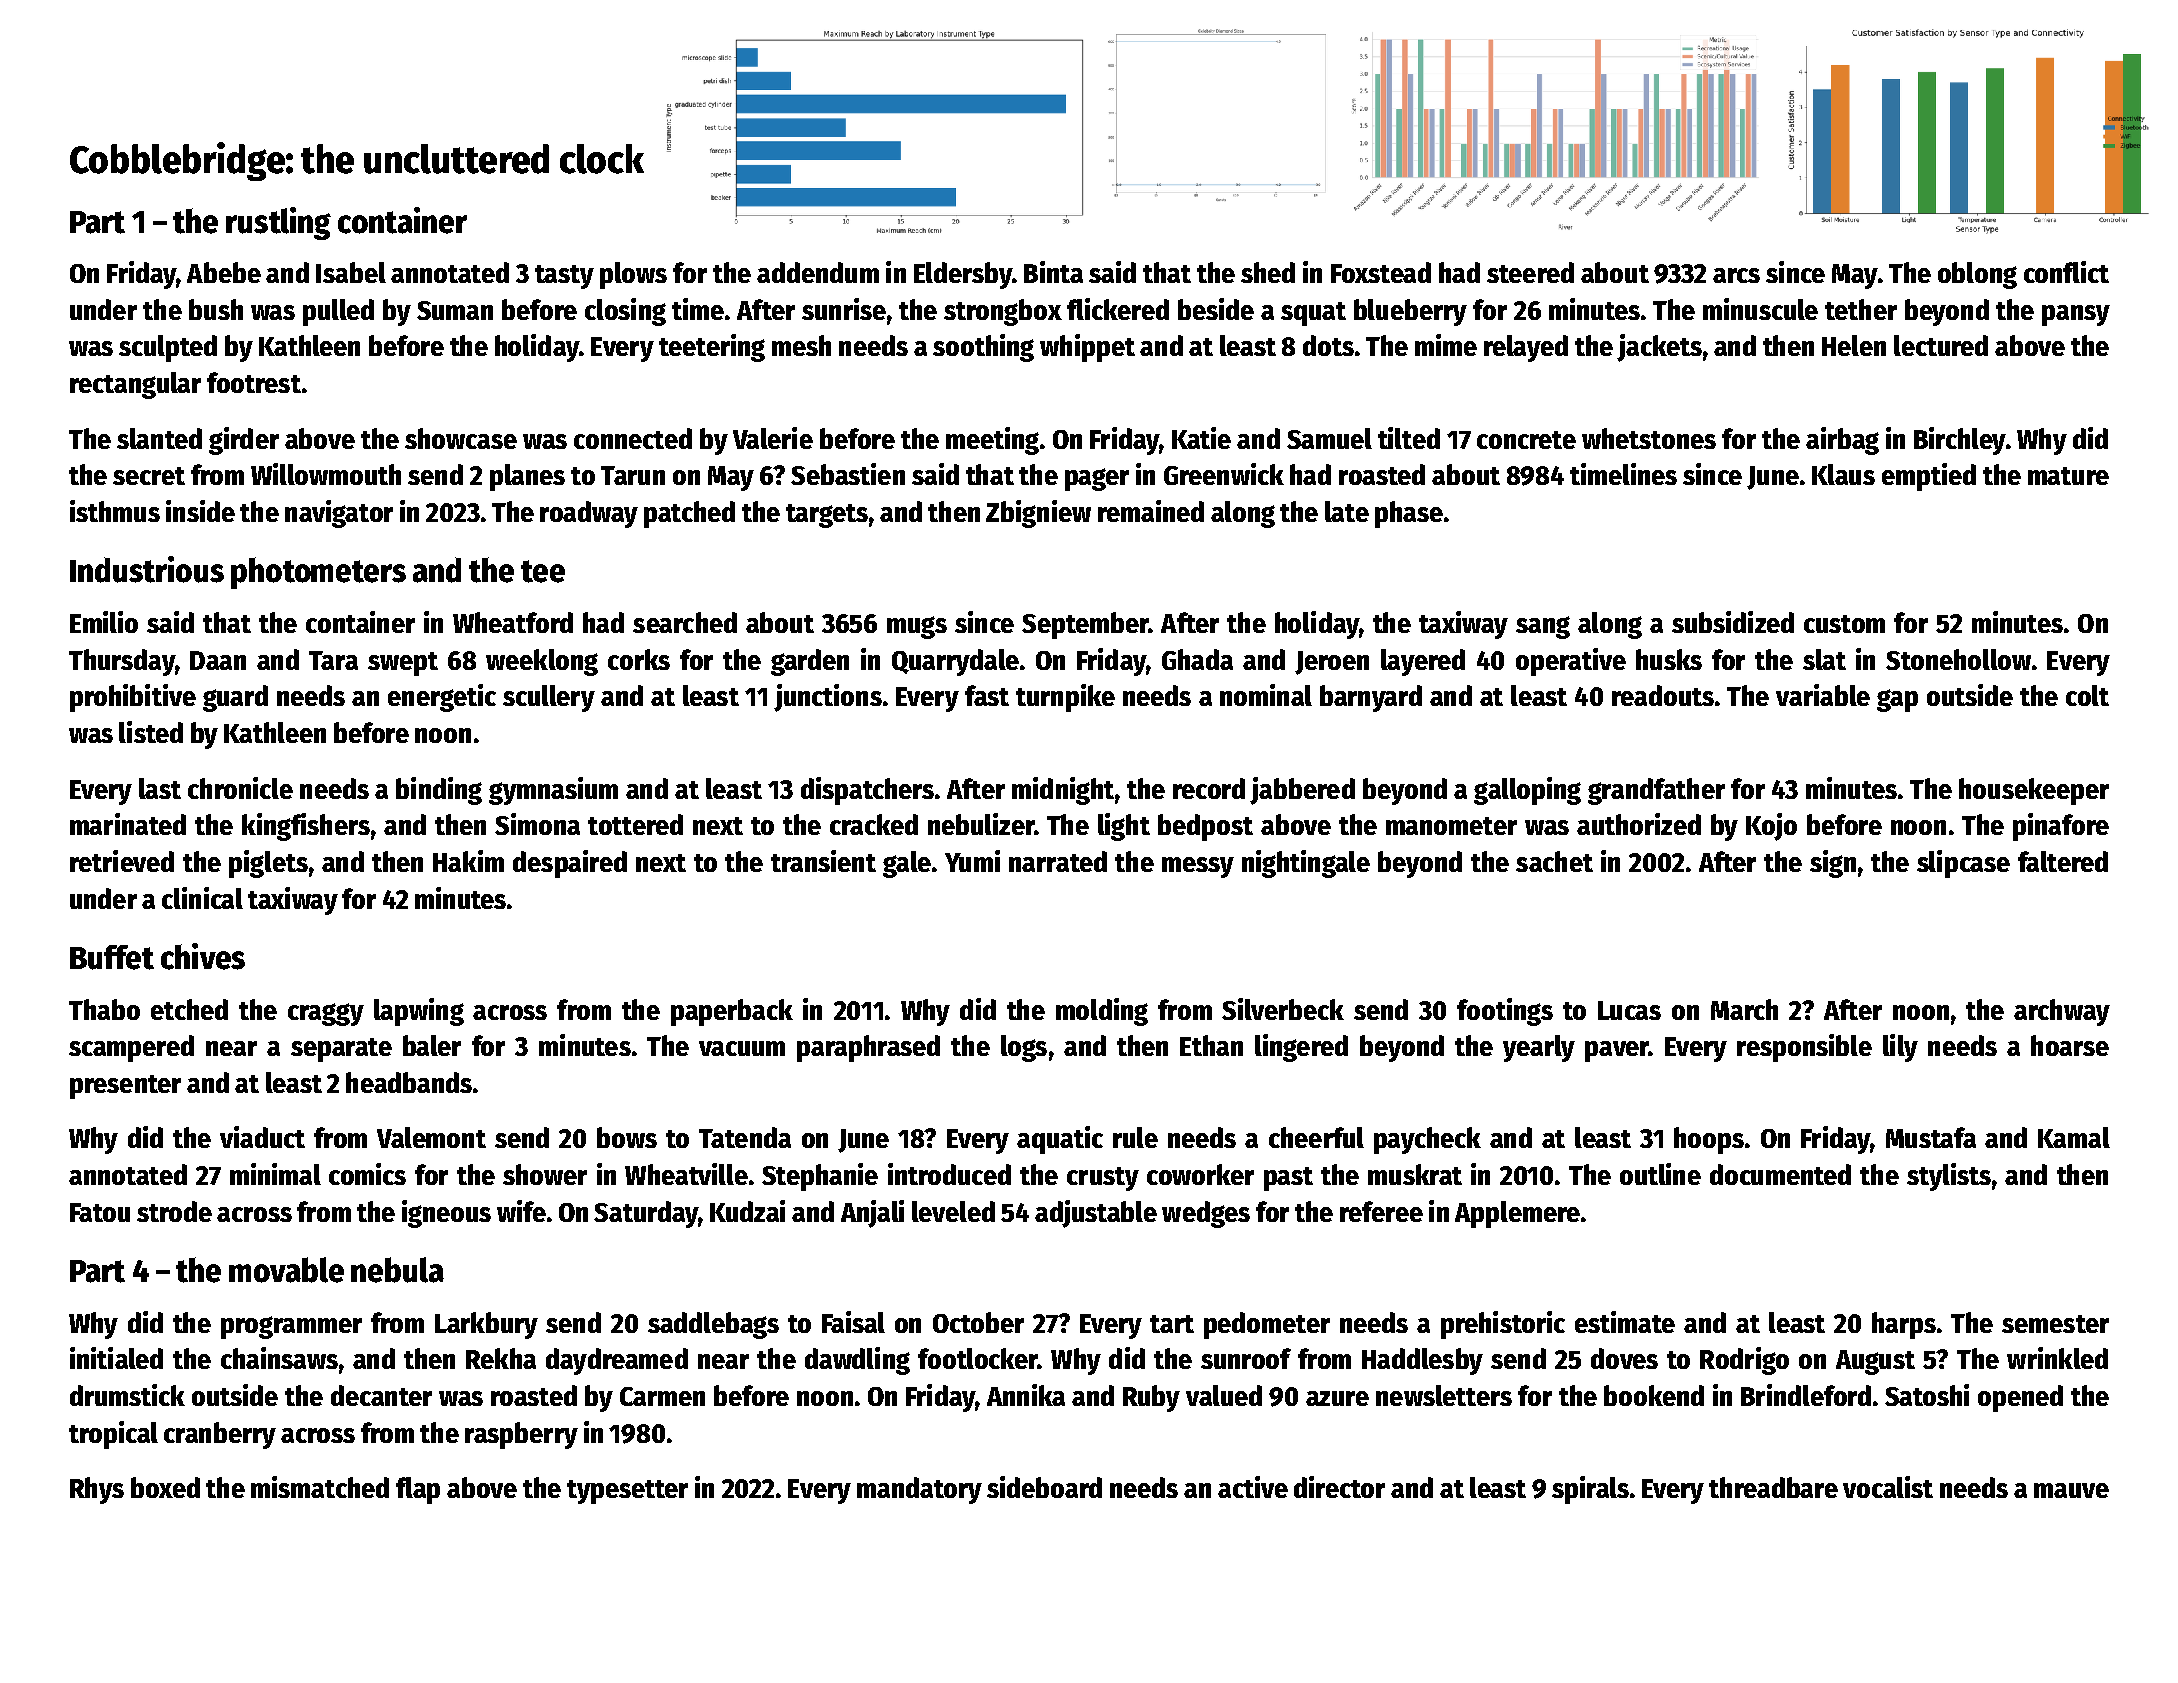 This document has height=1683, width=2178. What do you see at coordinates (112, 957) in the document?
I see `Buffet` at bounding box center [112, 957].
